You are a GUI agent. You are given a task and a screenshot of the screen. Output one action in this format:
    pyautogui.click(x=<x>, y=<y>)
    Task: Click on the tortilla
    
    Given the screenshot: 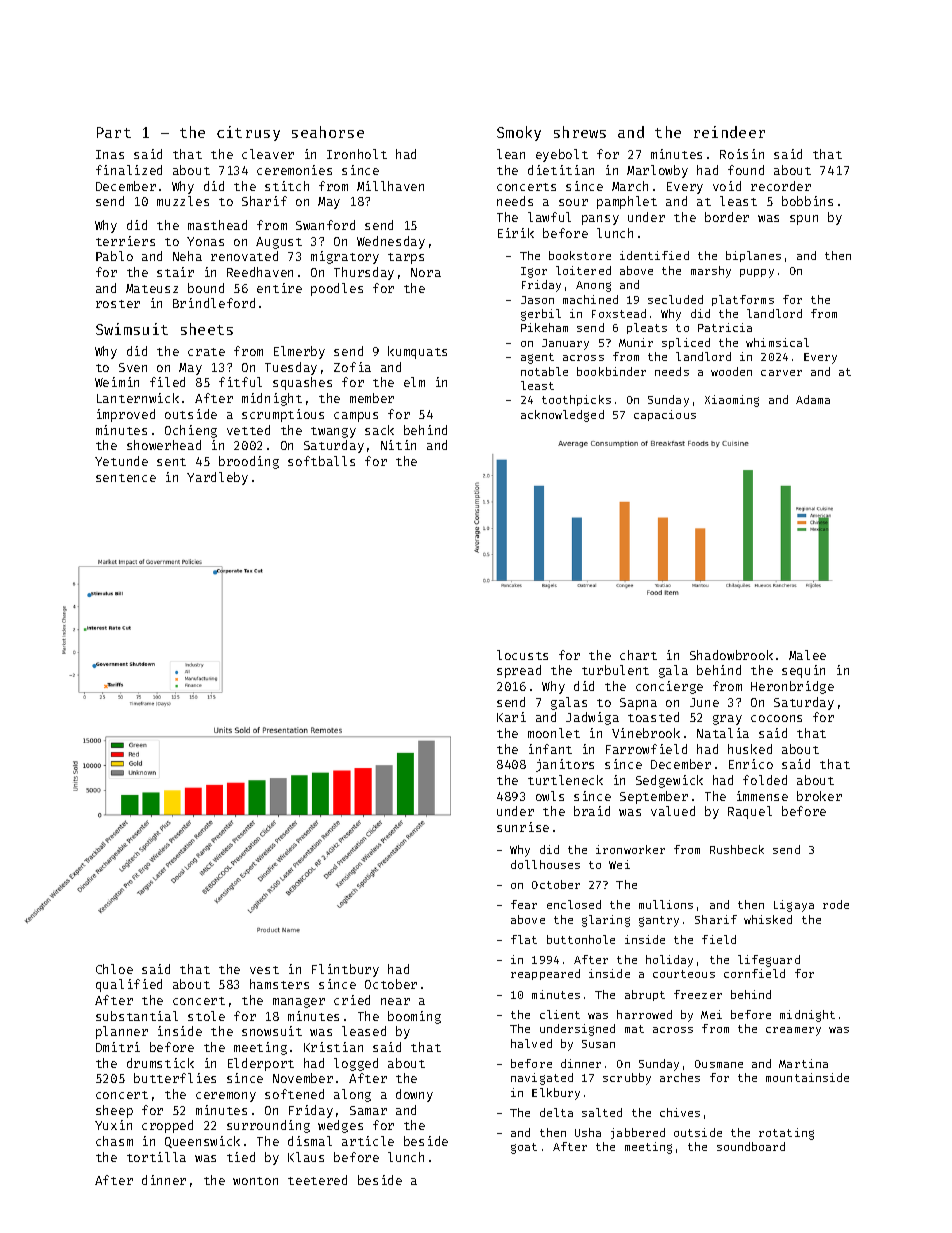 What is the action you would take?
    pyautogui.click(x=156, y=1157)
